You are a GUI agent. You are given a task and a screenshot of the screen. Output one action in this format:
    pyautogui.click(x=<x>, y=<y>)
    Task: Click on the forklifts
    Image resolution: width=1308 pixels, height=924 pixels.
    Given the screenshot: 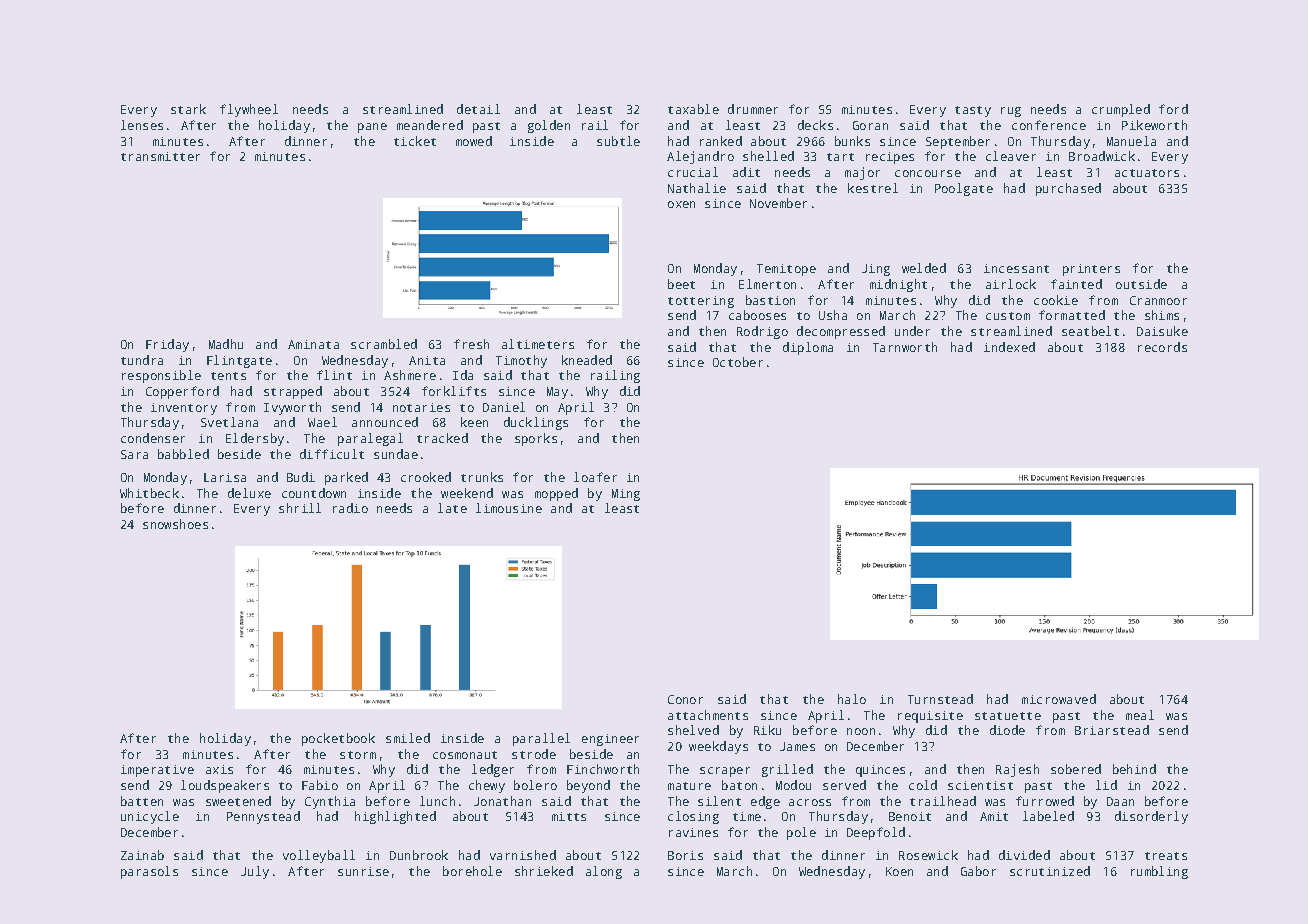 What is the action you would take?
    pyautogui.click(x=454, y=391)
